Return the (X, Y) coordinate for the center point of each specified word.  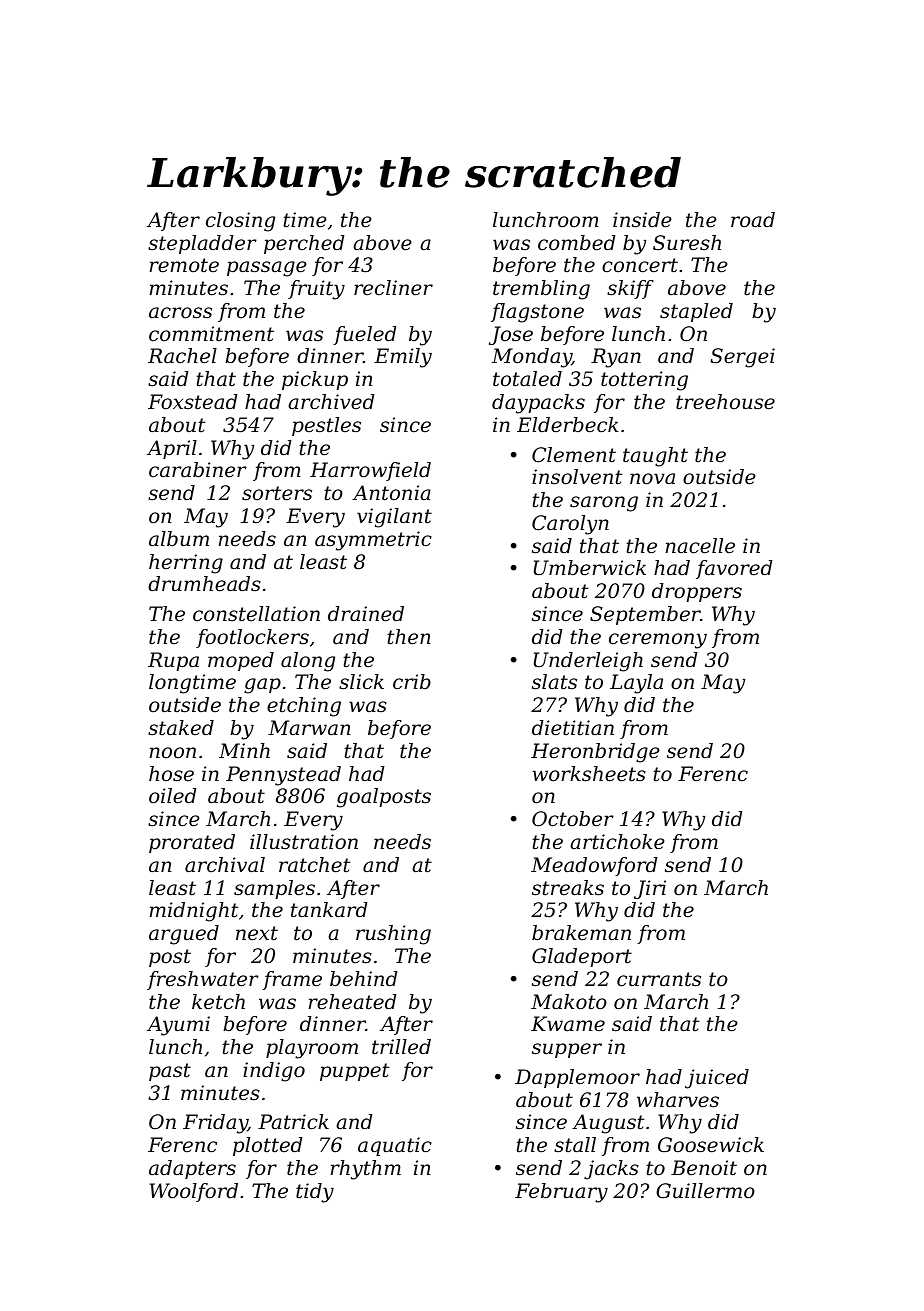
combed (577, 243)
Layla (636, 684)
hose (171, 774)
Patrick (293, 1122)
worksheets (589, 774)
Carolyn (570, 525)
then (409, 636)
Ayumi (178, 1026)
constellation (256, 614)
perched (304, 244)
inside (642, 220)
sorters (277, 493)
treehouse (725, 402)
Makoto (569, 1002)
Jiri (650, 889)
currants (659, 979)
